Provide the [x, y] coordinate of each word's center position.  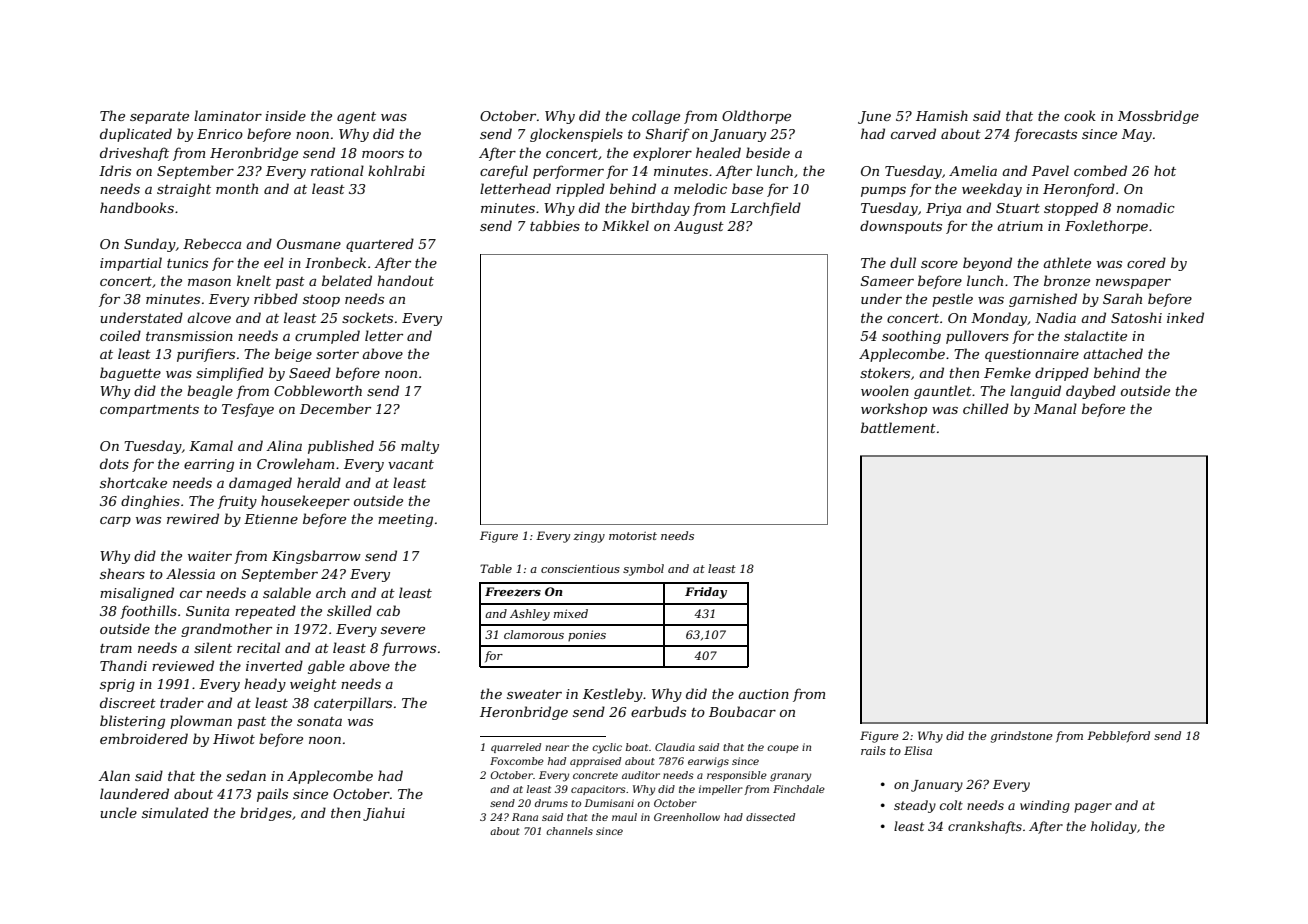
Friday [706, 593]
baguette [130, 374]
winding [1045, 806]
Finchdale [799, 789]
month [237, 188]
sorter [337, 354]
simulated [175, 812]
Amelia [973, 170]
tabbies [555, 225]
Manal [1055, 408]
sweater [534, 694]
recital [258, 647]
